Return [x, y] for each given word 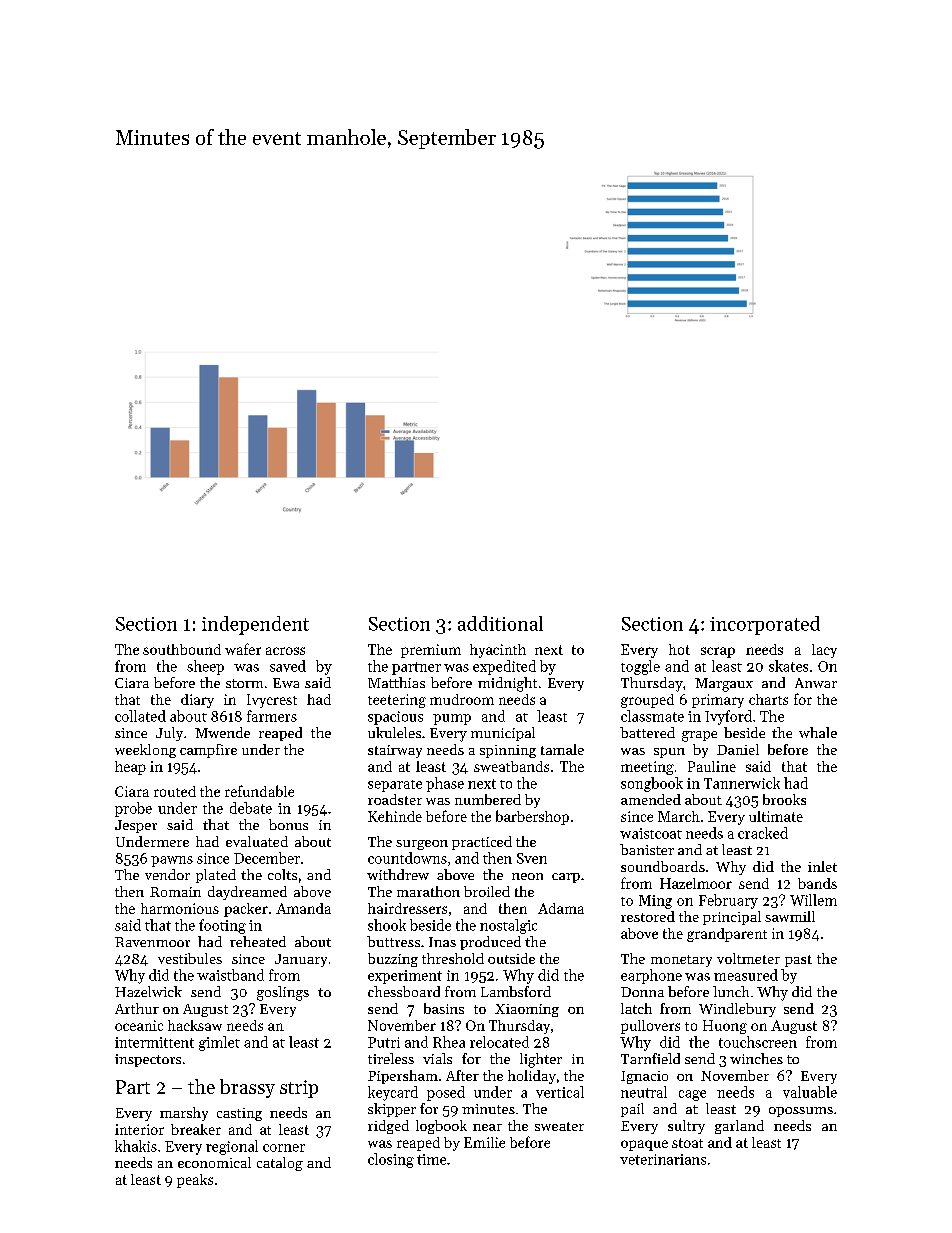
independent [255, 625]
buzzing [393, 960]
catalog [280, 1164]
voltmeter [748, 958]
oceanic [139, 1025]
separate [395, 786]
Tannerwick [742, 783]
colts [282, 874]
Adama [561, 908]
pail [632, 1110]
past [798, 961]
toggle [640, 667]
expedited [504, 667]
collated [140, 716]
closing [391, 1160]
